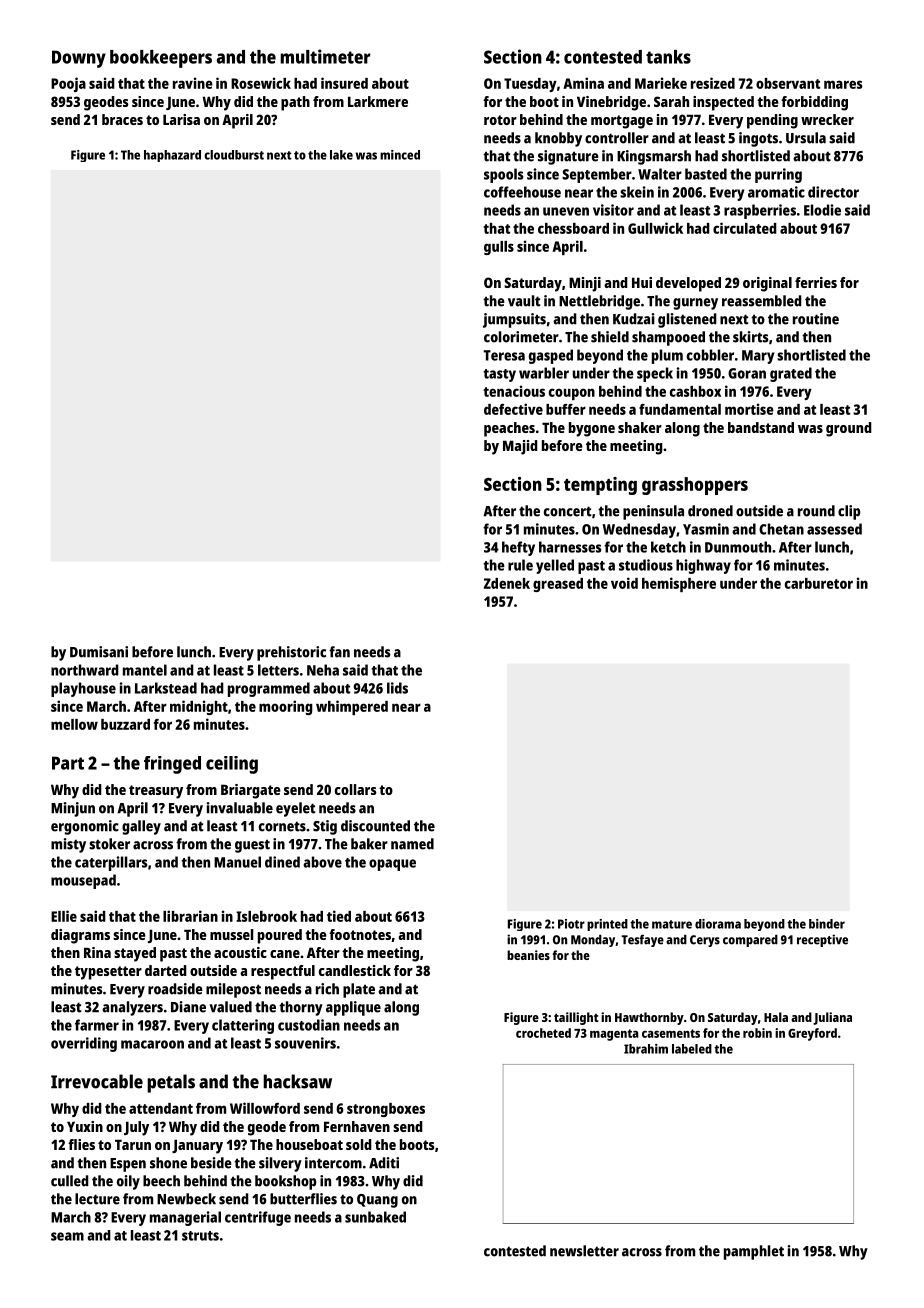 This page has height=1308, width=924. What do you see at coordinates (530, 85) in the page?
I see `Tuesday` at bounding box center [530, 85].
